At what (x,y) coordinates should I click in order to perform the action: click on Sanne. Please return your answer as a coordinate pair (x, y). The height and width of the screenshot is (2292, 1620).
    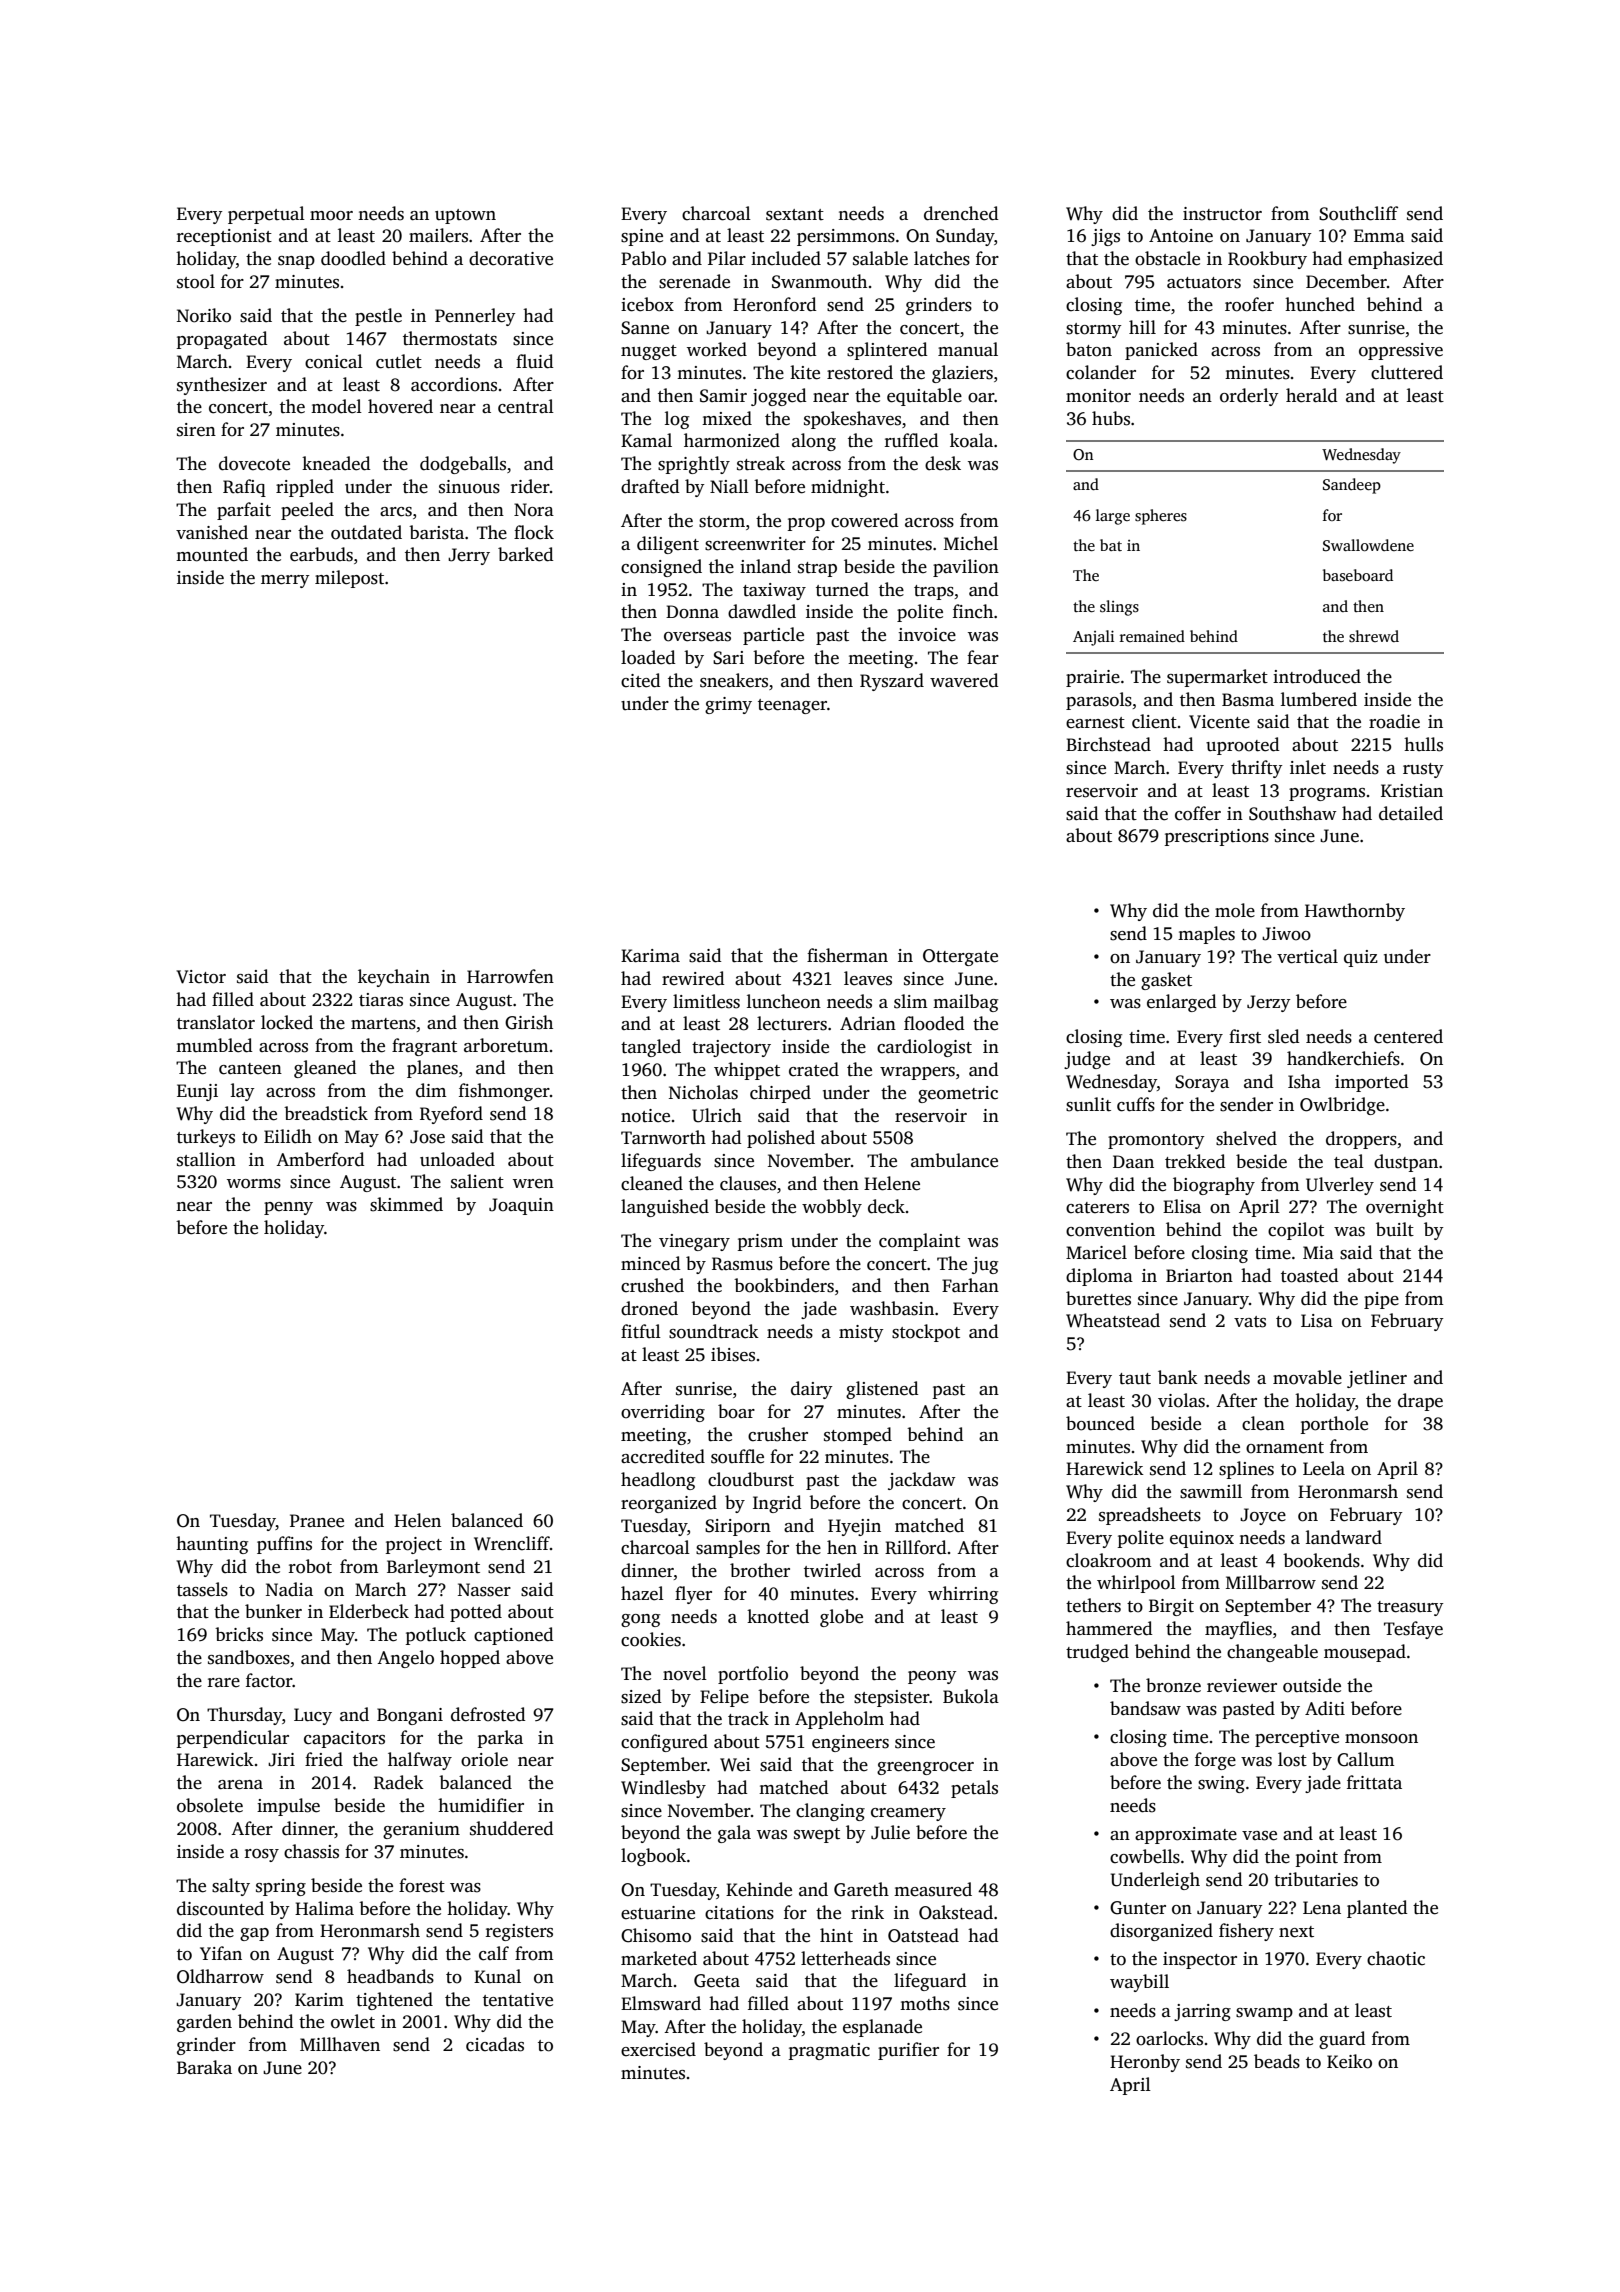
    Looking at the image, I should click on (645, 328).
